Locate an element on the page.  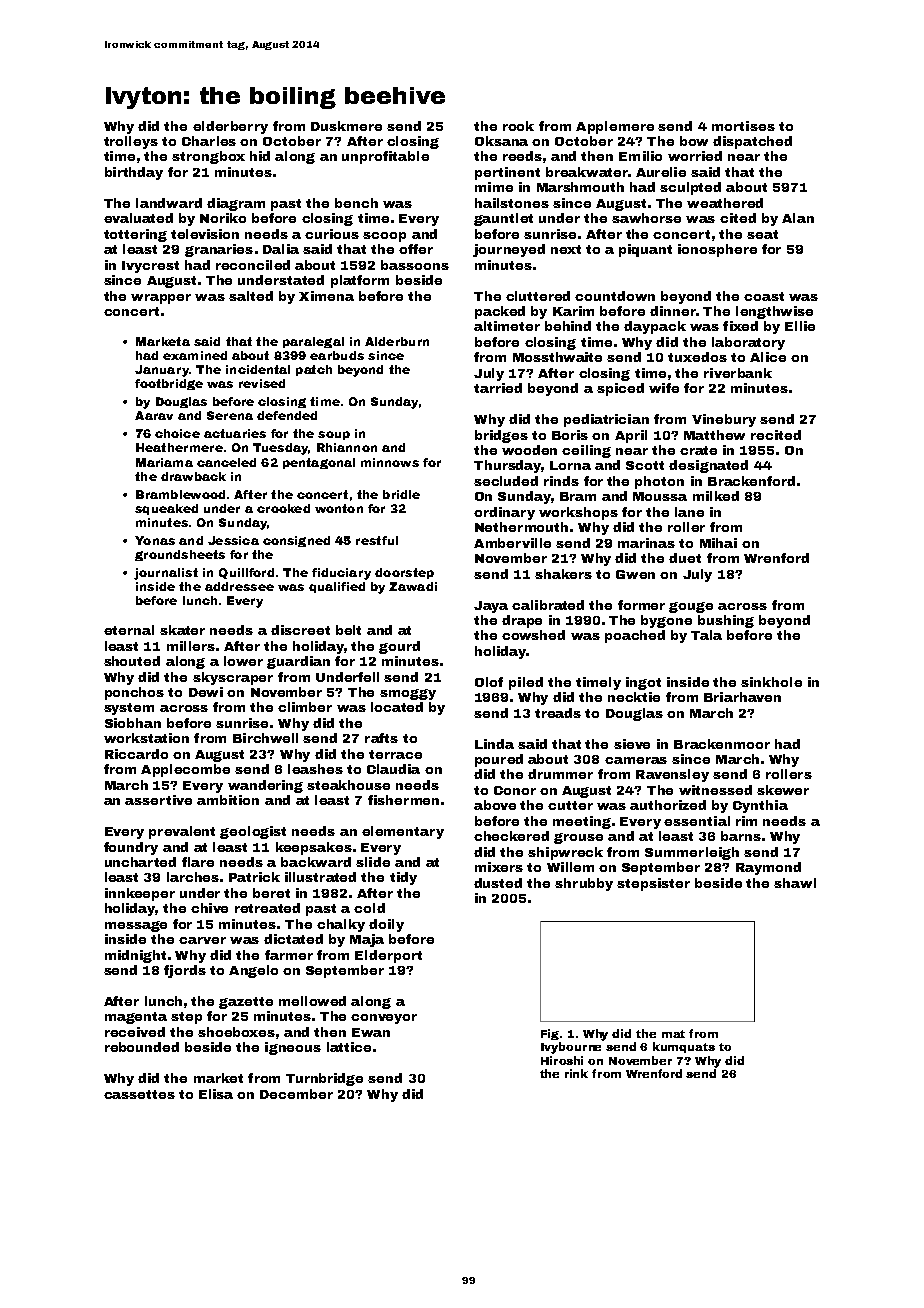
Applemere is located at coordinates (615, 127).
